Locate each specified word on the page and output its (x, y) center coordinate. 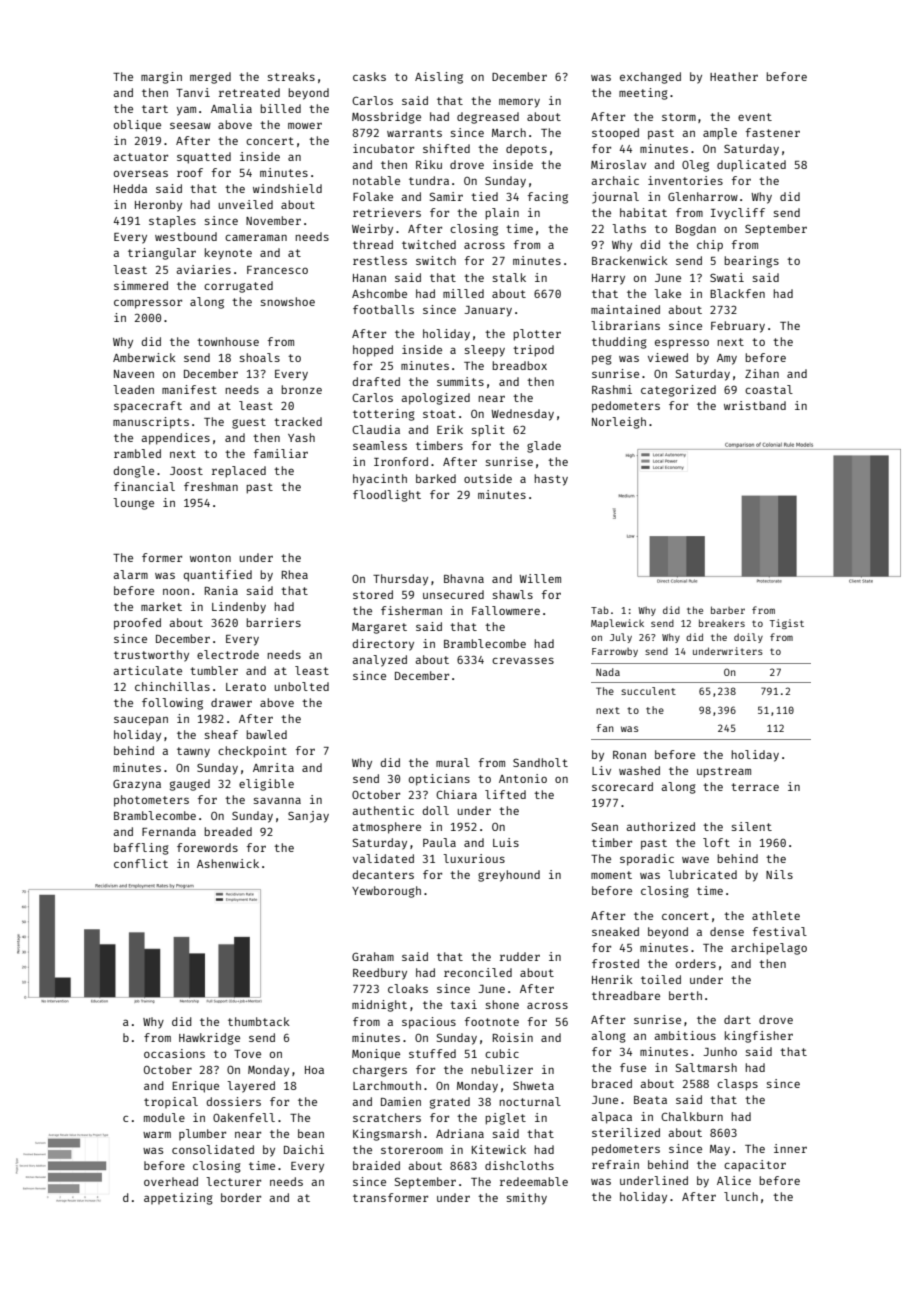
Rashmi (612, 389)
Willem (540, 578)
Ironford (401, 461)
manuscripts (151, 423)
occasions (174, 1053)
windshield (287, 188)
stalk (509, 277)
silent (752, 826)
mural (453, 762)
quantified (218, 576)
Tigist (787, 624)
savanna (277, 800)
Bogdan (696, 230)
